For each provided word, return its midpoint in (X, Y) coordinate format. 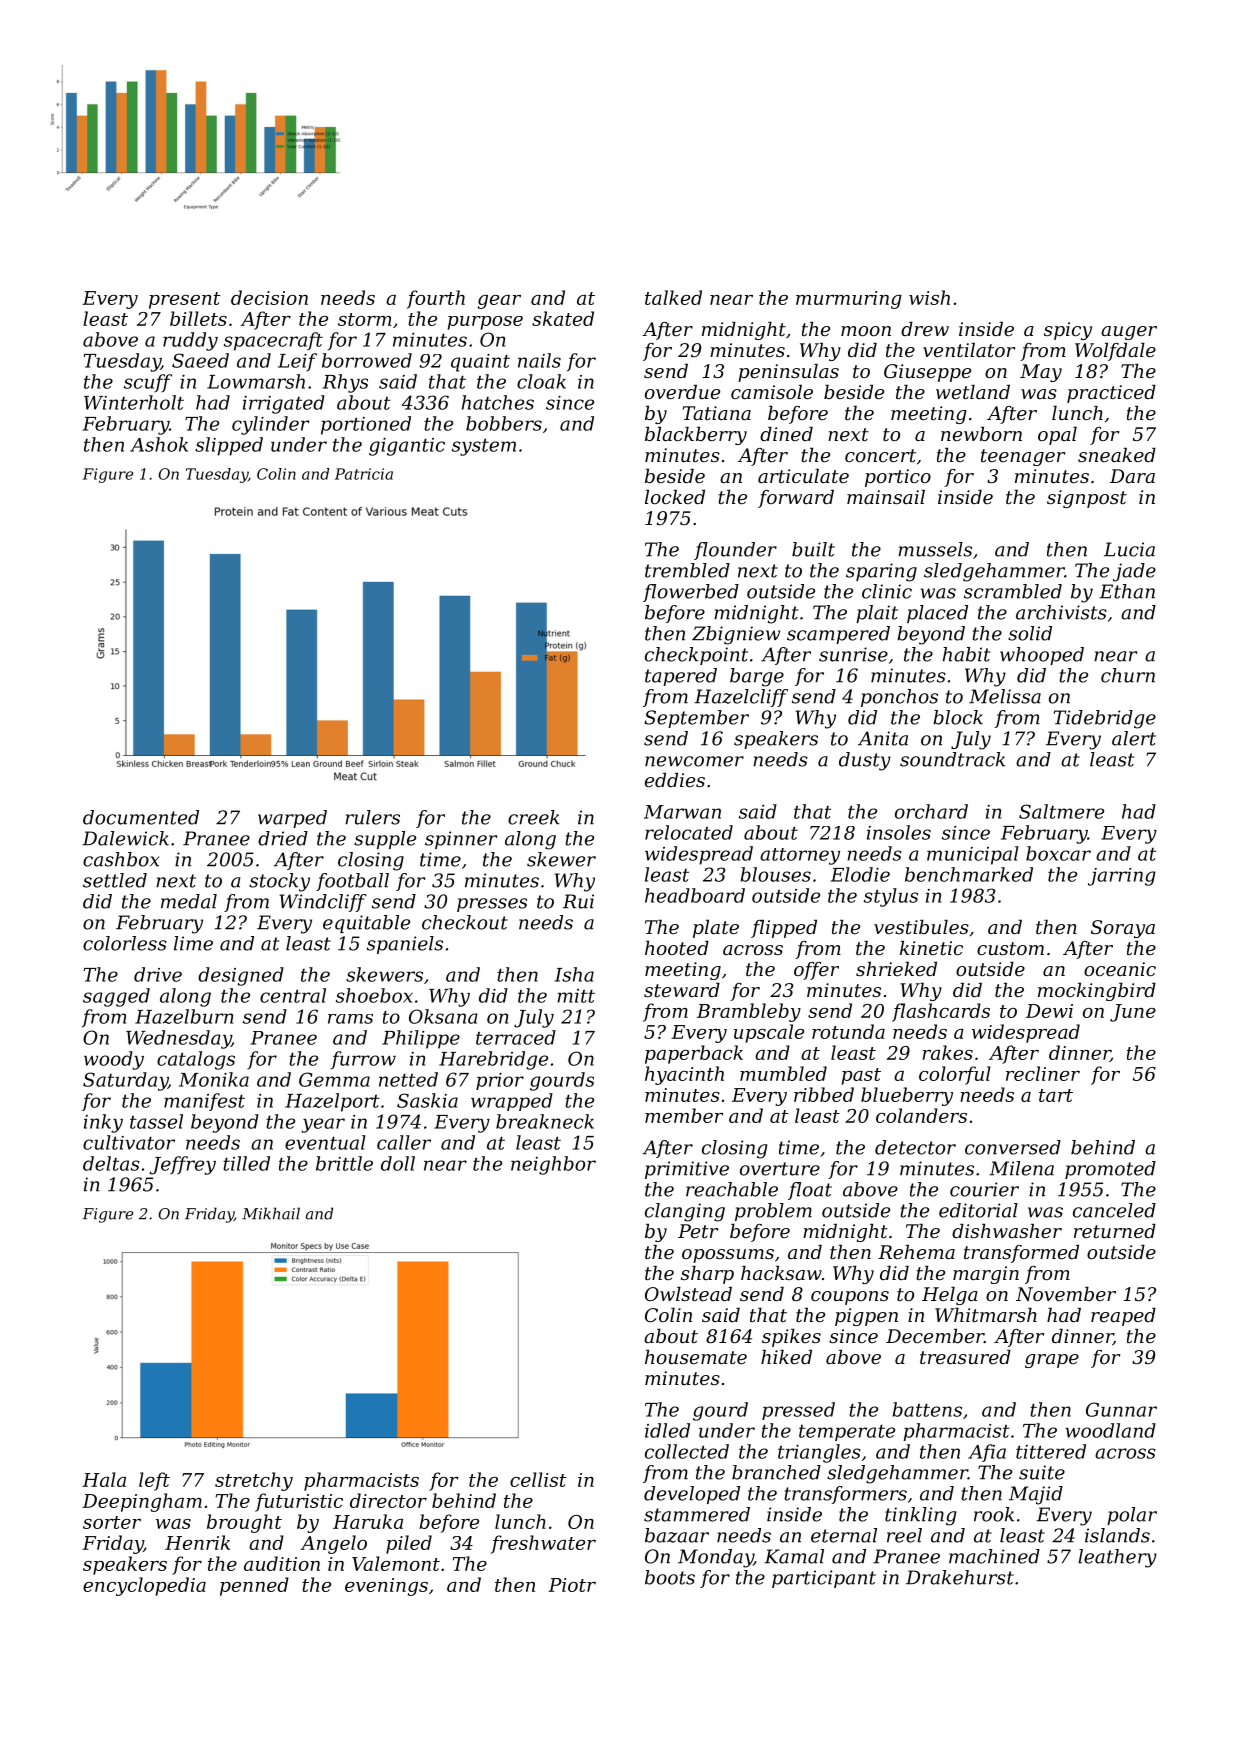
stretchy (254, 1481)
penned (254, 1586)
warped (292, 819)
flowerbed (691, 593)
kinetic (931, 948)
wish (929, 297)
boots (670, 1577)
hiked (786, 1357)
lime (193, 943)
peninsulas (788, 373)
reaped (1123, 1317)
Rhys (345, 383)
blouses (776, 874)
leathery (1117, 1558)
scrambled (1013, 591)
